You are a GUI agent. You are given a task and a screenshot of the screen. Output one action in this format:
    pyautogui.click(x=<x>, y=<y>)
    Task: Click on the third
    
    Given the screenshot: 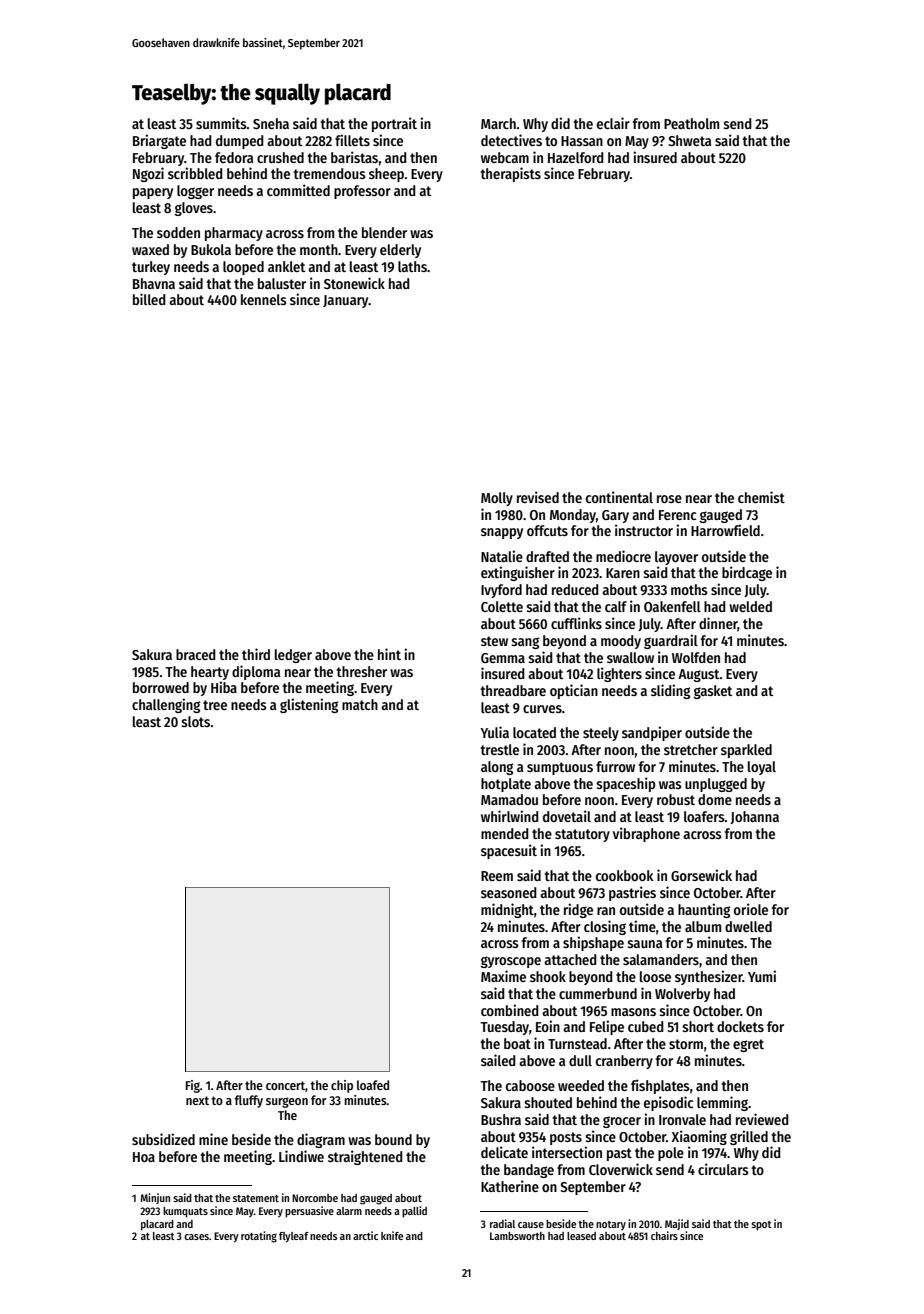 What is the action you would take?
    pyautogui.click(x=256, y=654)
